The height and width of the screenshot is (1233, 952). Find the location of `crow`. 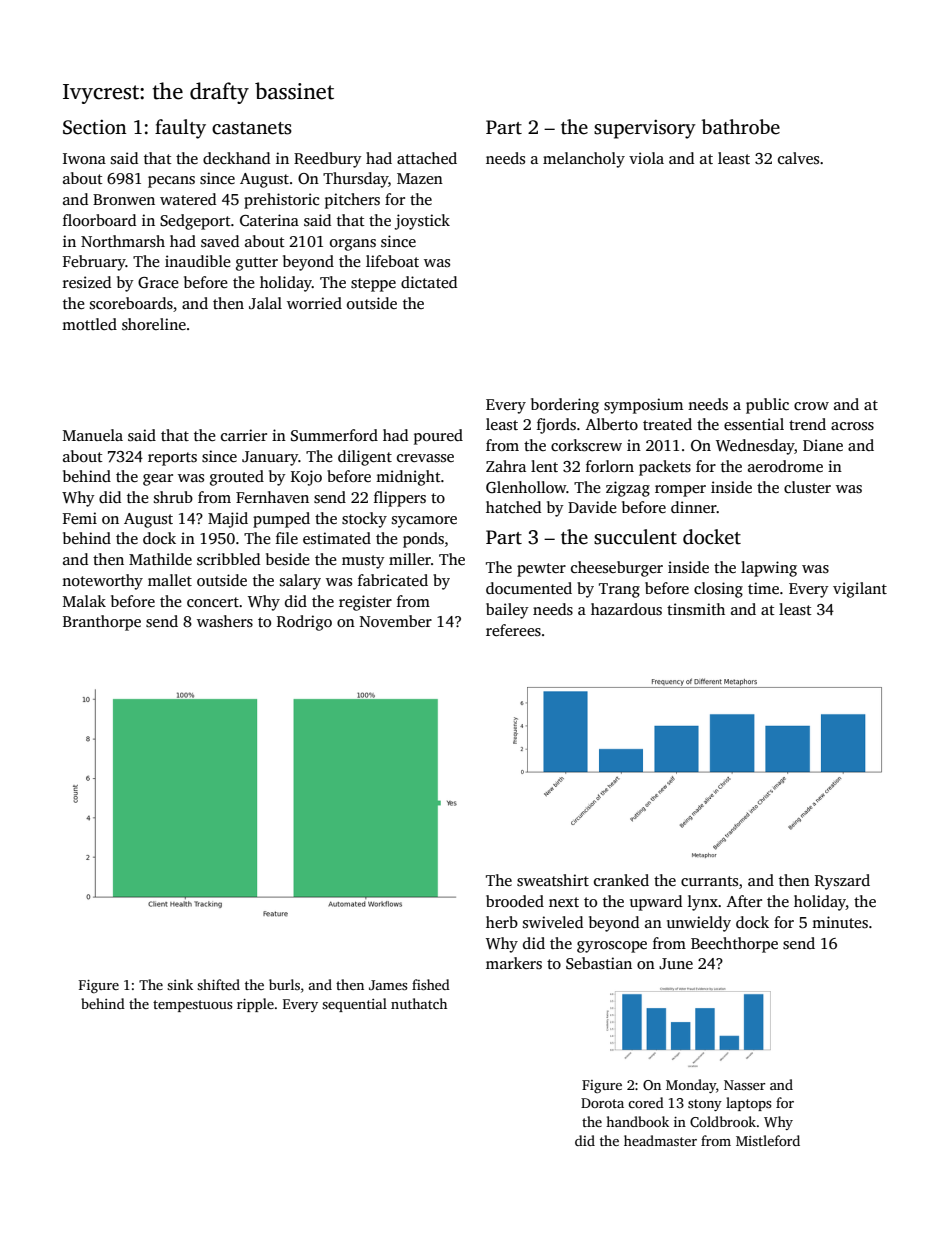

crow is located at coordinates (811, 406).
